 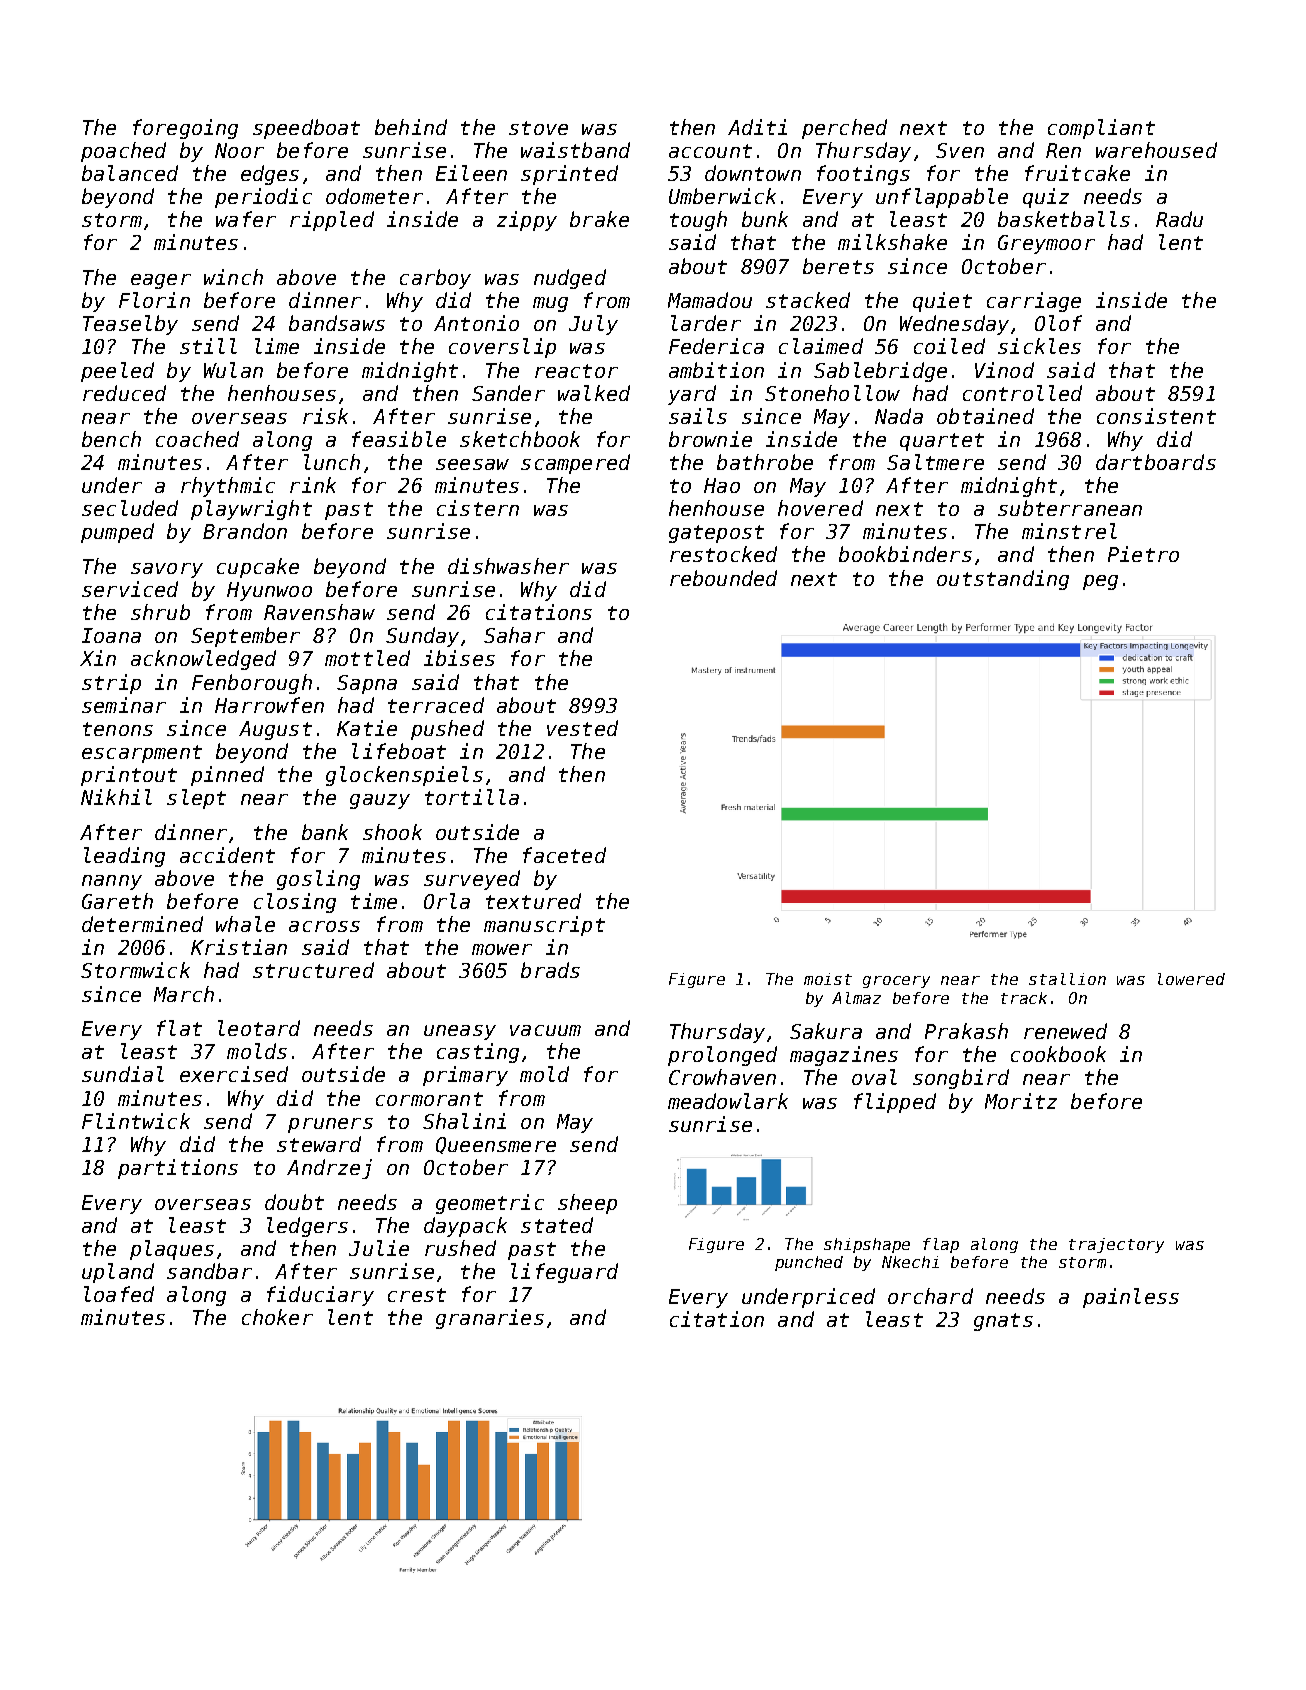 I want to click on sketchbook, so click(x=520, y=439).
